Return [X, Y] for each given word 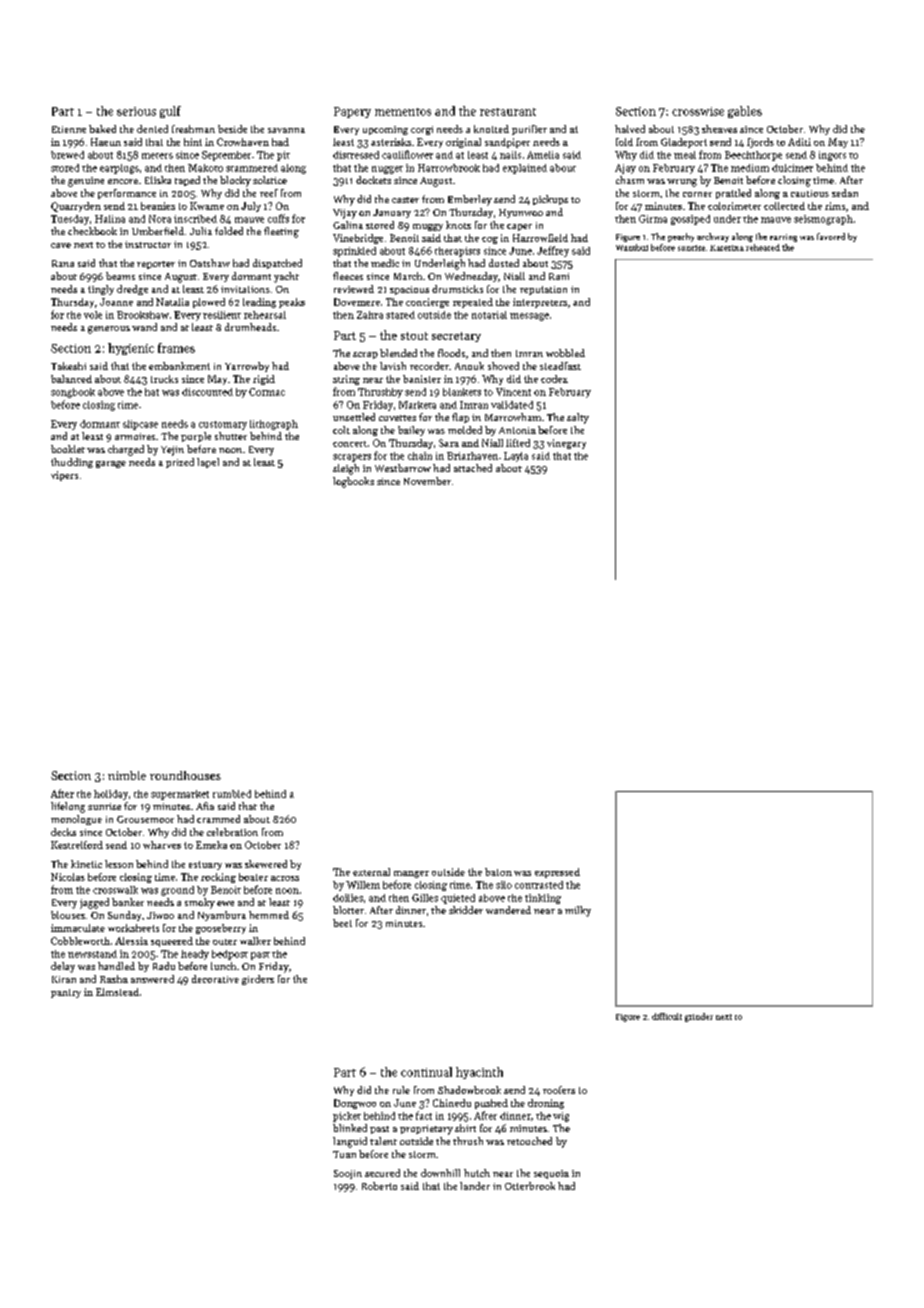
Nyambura [222, 916]
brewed [67, 155]
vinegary [566, 444]
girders [258, 980]
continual [426, 1072]
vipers [64, 476]
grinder [699, 1017]
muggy [428, 227]
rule [401, 1090]
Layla [516, 457]
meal [685, 155]
